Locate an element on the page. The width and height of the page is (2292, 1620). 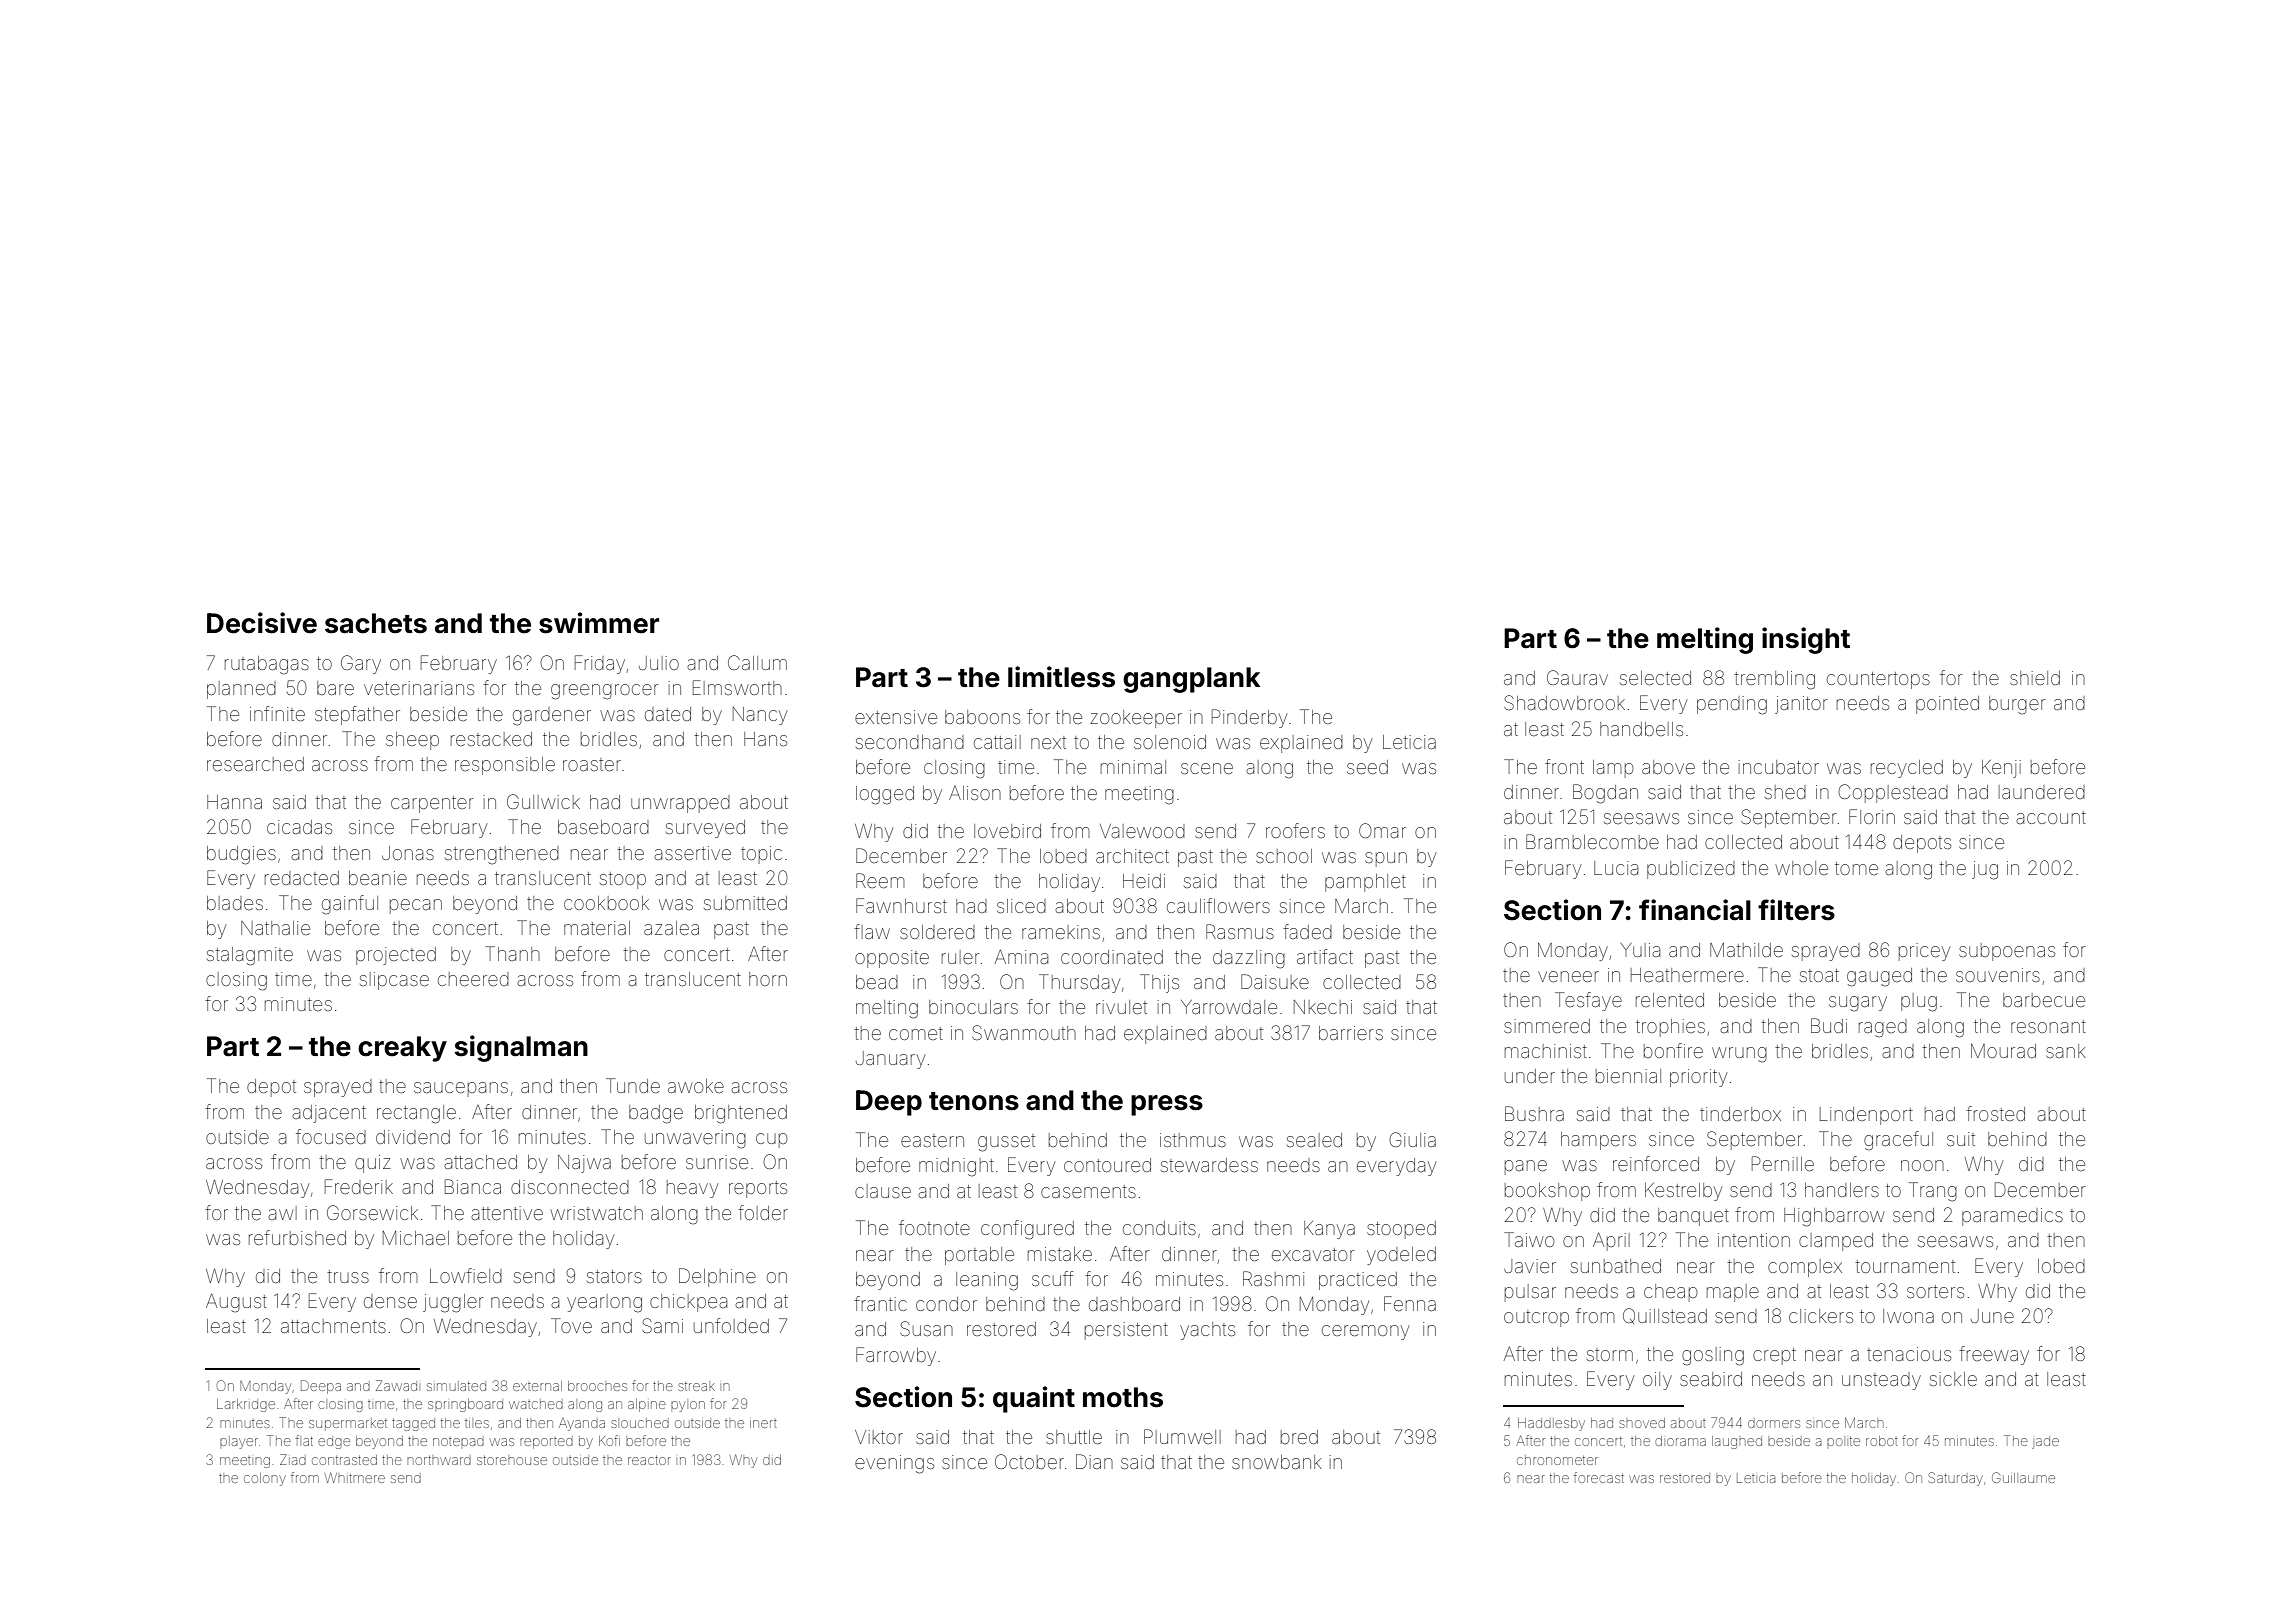
Saturday is located at coordinates (1955, 1479).
